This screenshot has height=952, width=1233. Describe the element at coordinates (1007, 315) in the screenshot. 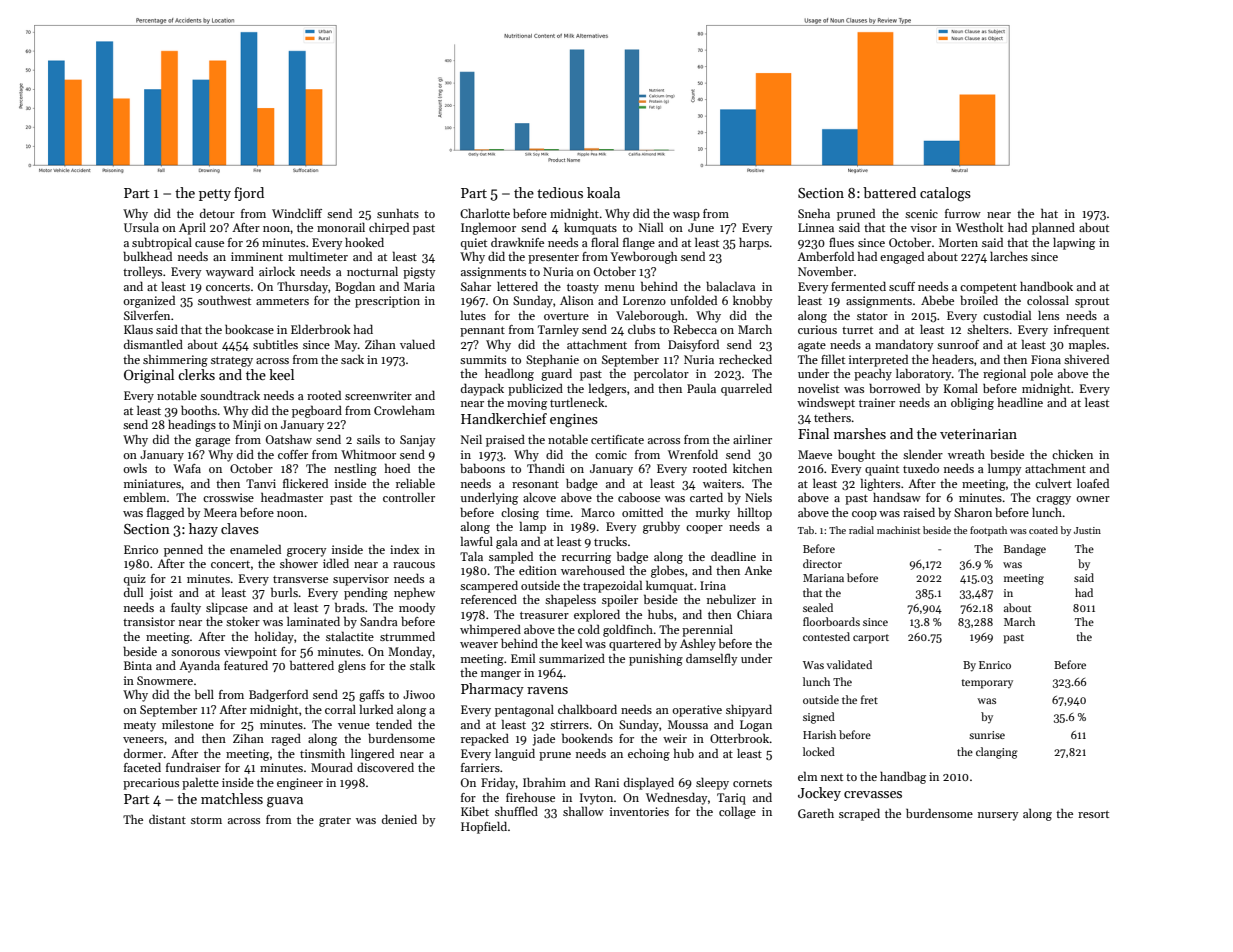

I see `custodial` at that location.
